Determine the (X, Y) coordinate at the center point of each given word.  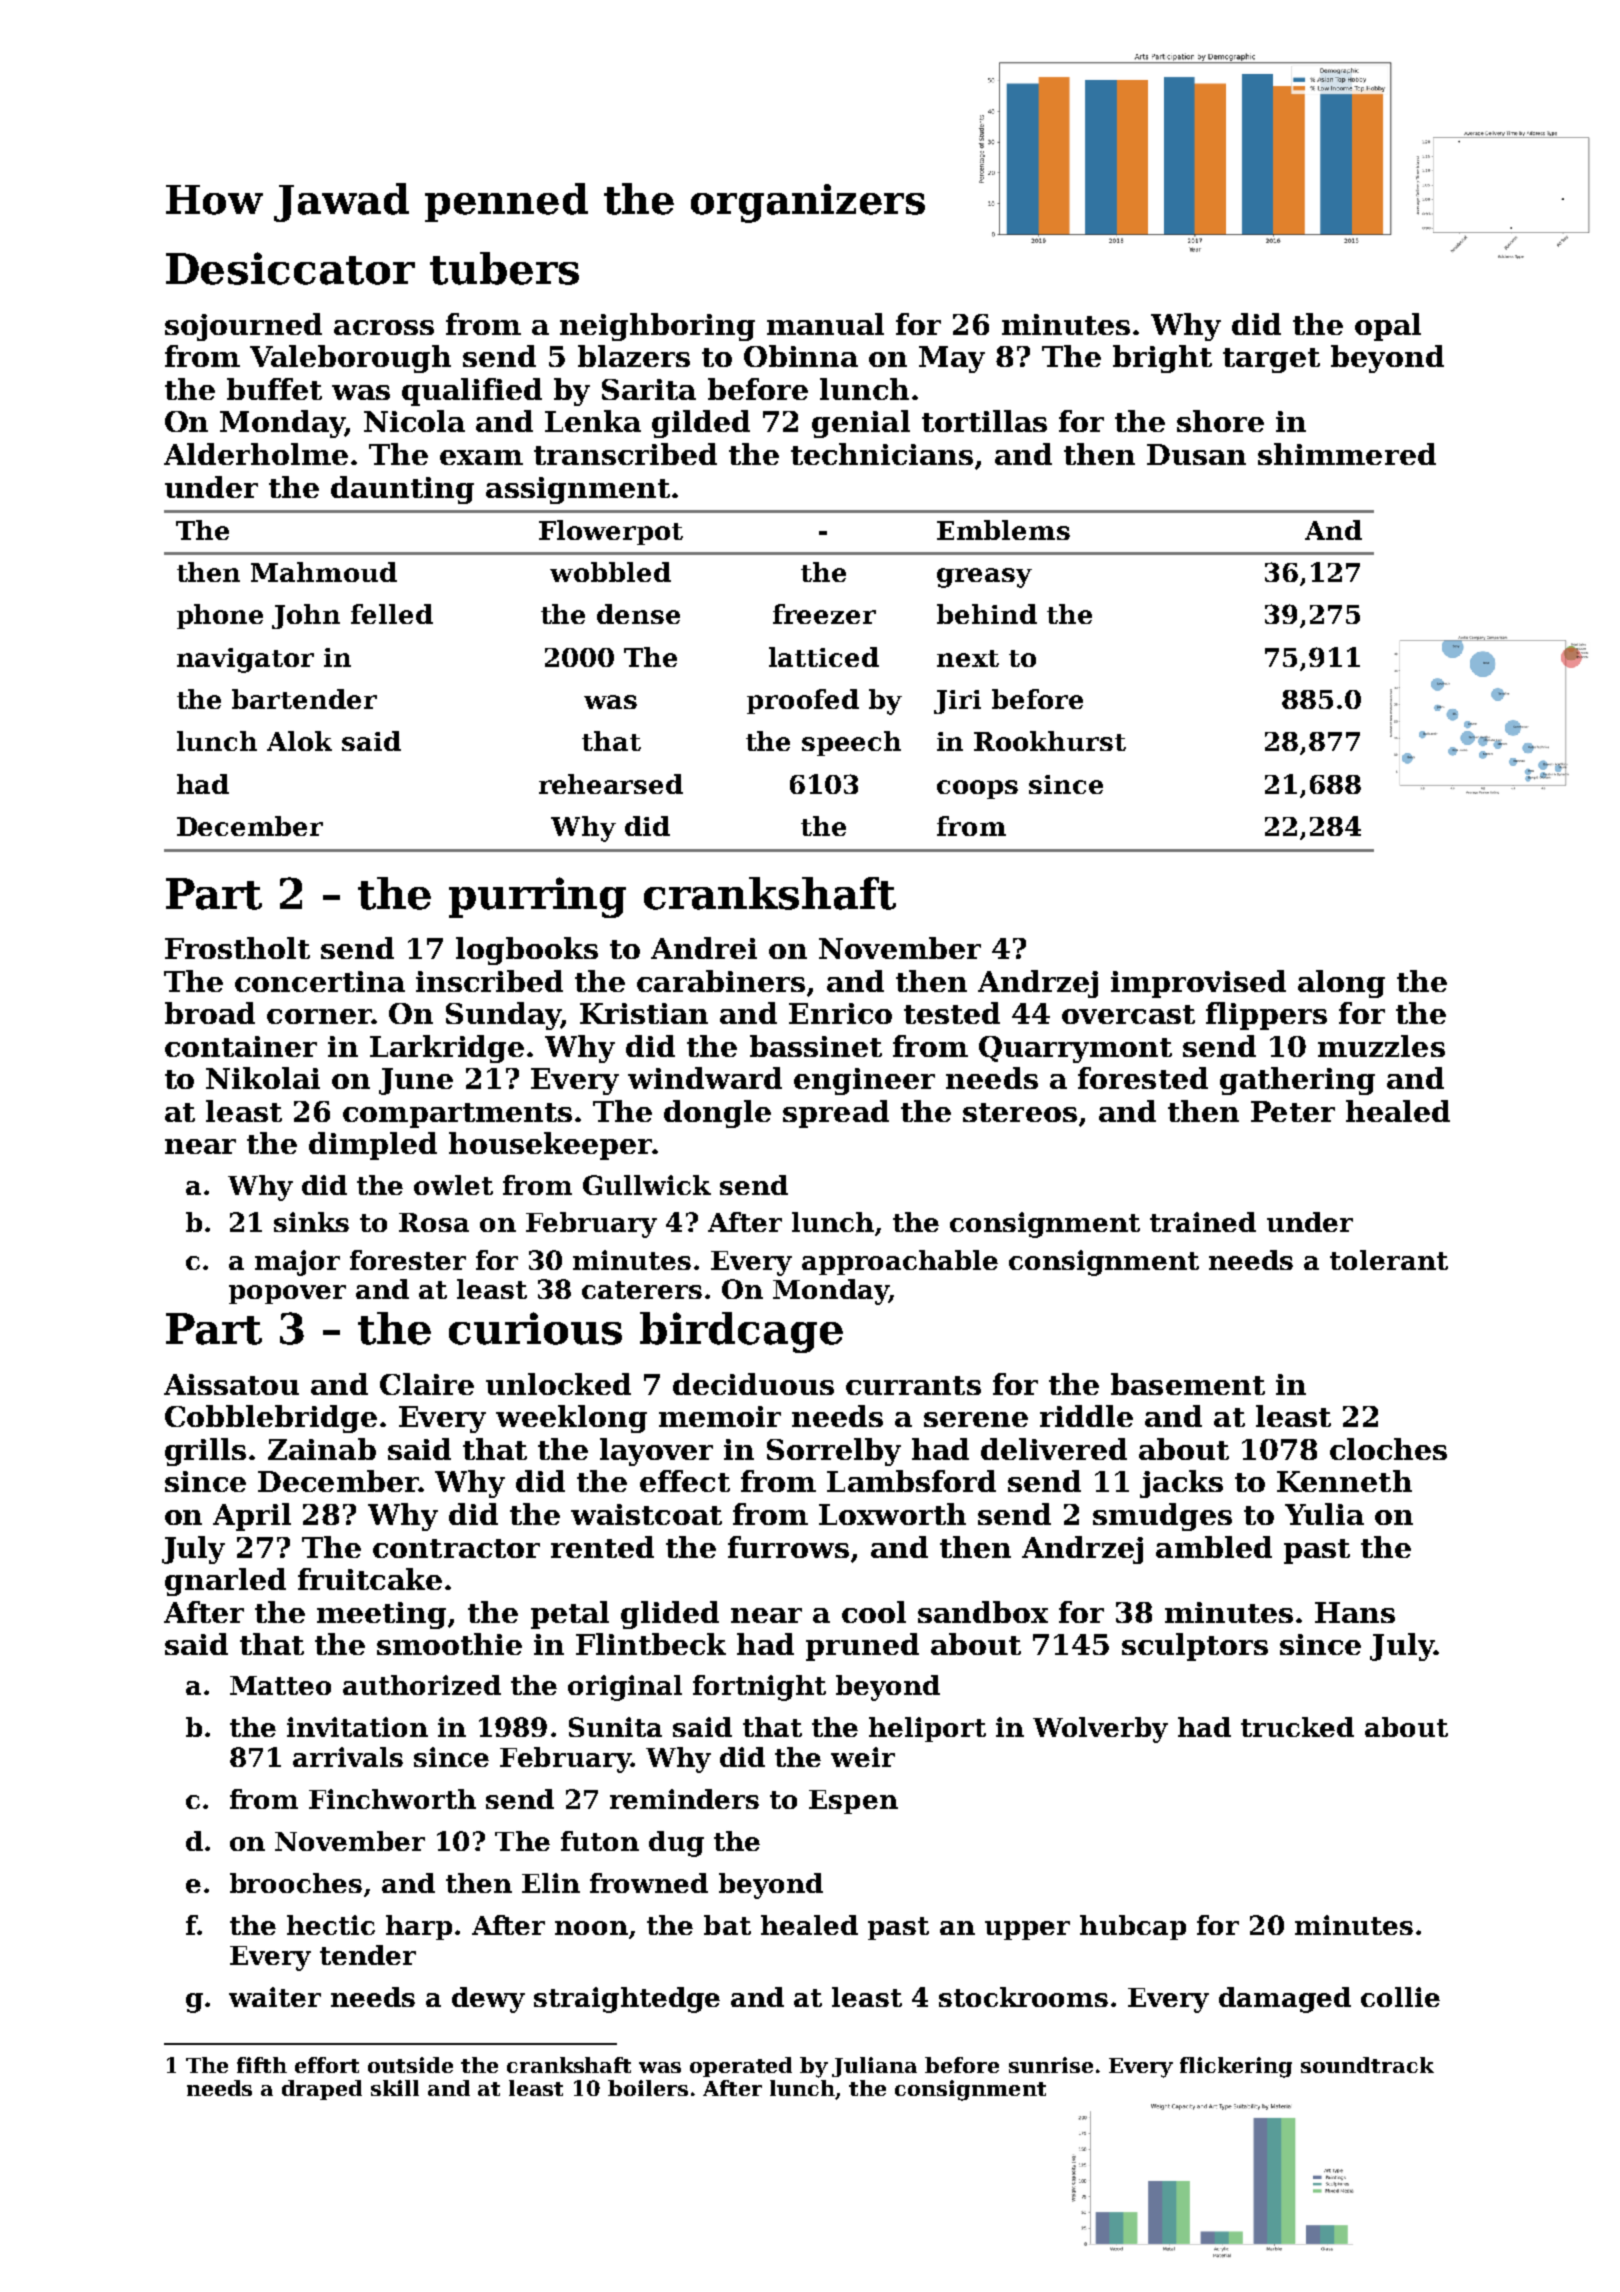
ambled (1214, 1547)
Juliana (874, 2067)
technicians (882, 454)
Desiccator (290, 268)
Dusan (1196, 454)
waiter (275, 1997)
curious (535, 1328)
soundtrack (1367, 2065)
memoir (720, 1416)
